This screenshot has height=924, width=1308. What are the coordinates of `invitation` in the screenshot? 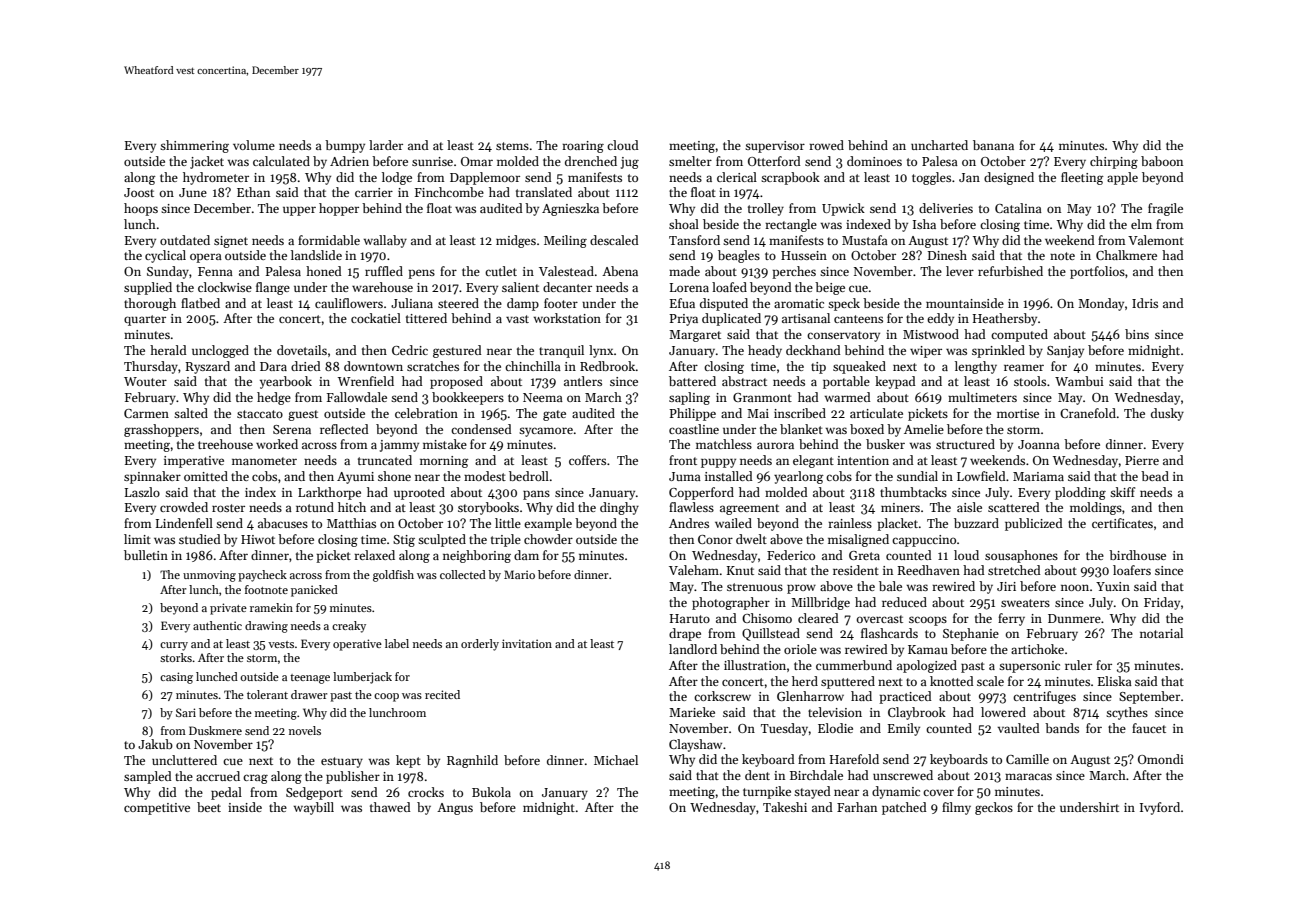 It's located at (527, 643).
